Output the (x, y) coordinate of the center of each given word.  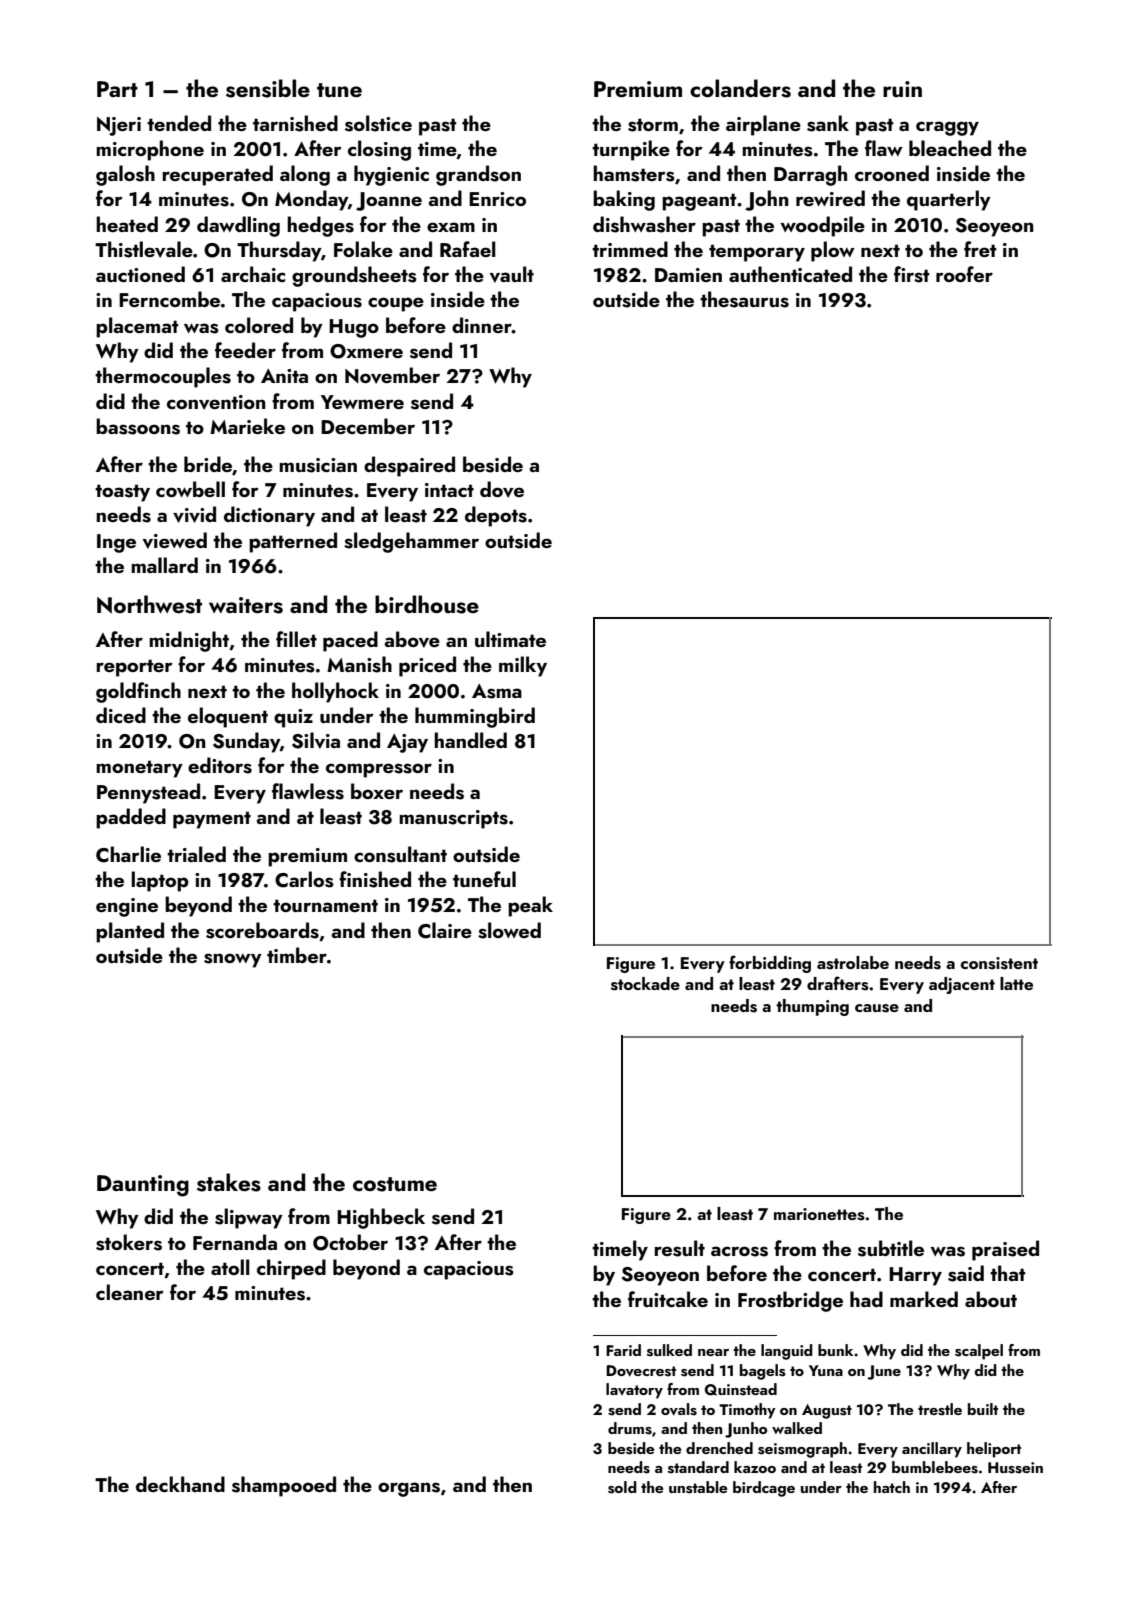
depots (496, 516)
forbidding (770, 964)
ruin (902, 89)
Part (117, 89)
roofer (964, 274)
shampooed (284, 1486)
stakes (229, 1182)
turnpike (631, 150)
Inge (116, 543)
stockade (645, 984)
